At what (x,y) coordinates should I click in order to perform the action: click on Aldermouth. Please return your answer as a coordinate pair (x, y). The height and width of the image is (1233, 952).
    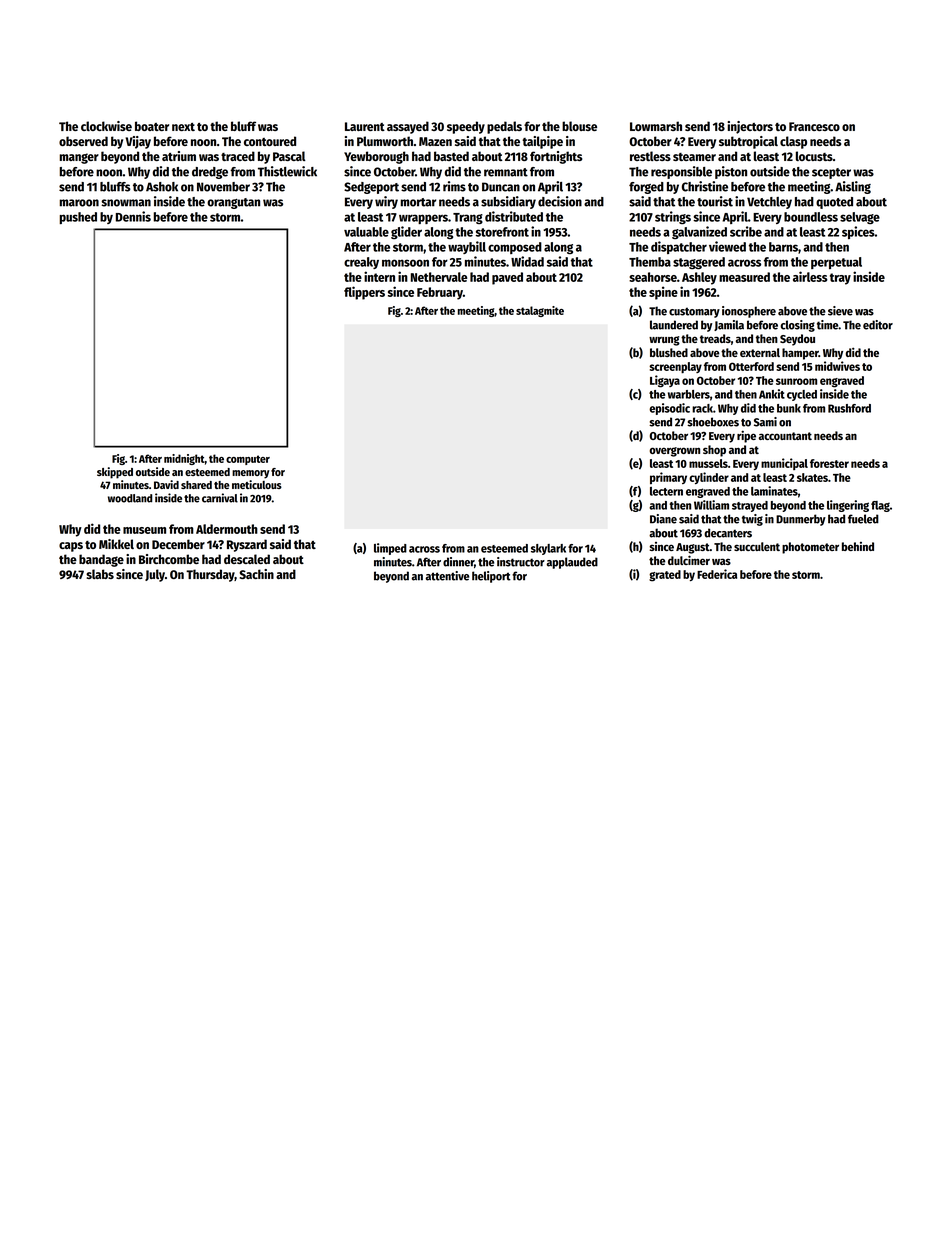
    Looking at the image, I should click on (227, 529).
